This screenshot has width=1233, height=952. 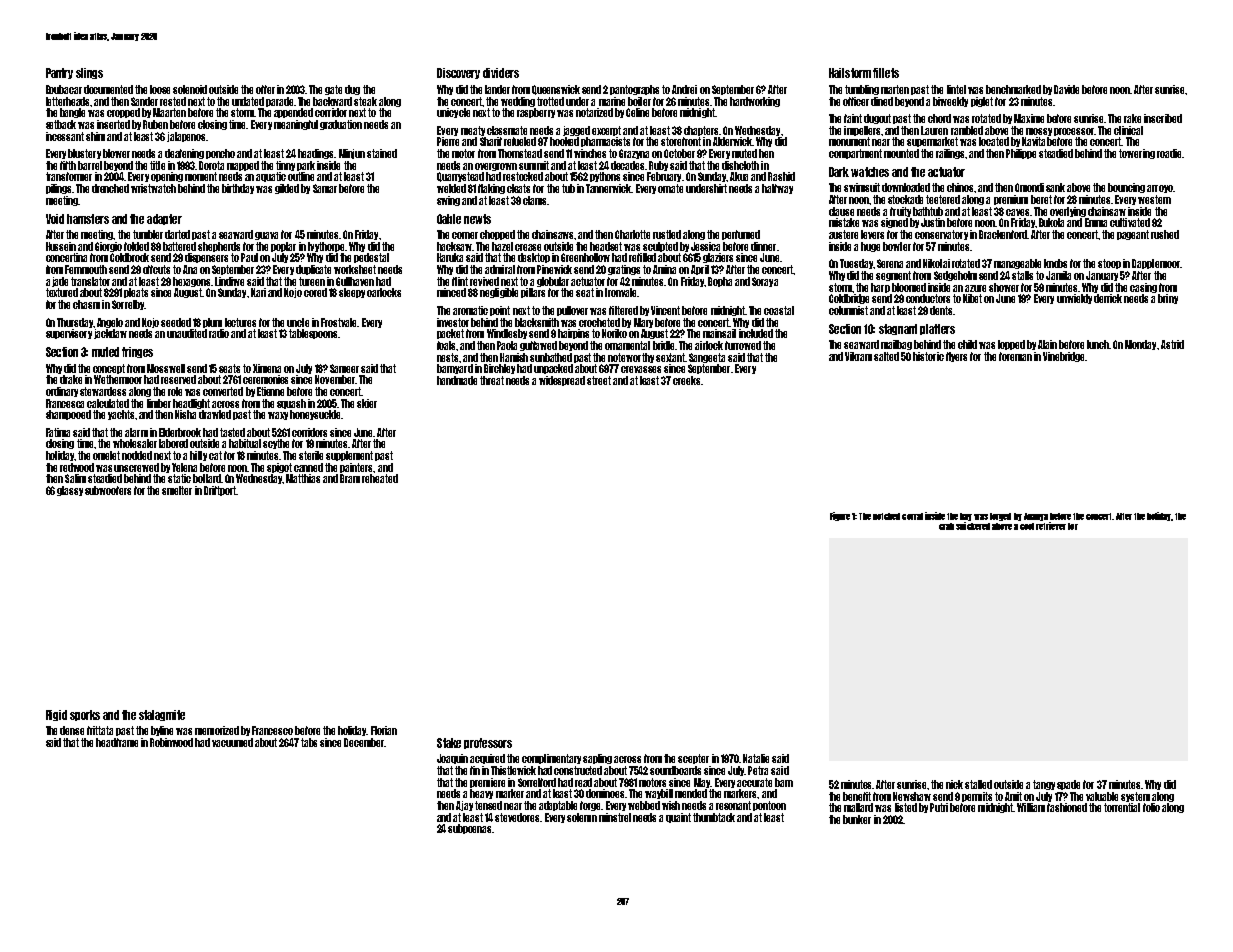 I want to click on Ananya, so click(x=1036, y=517).
